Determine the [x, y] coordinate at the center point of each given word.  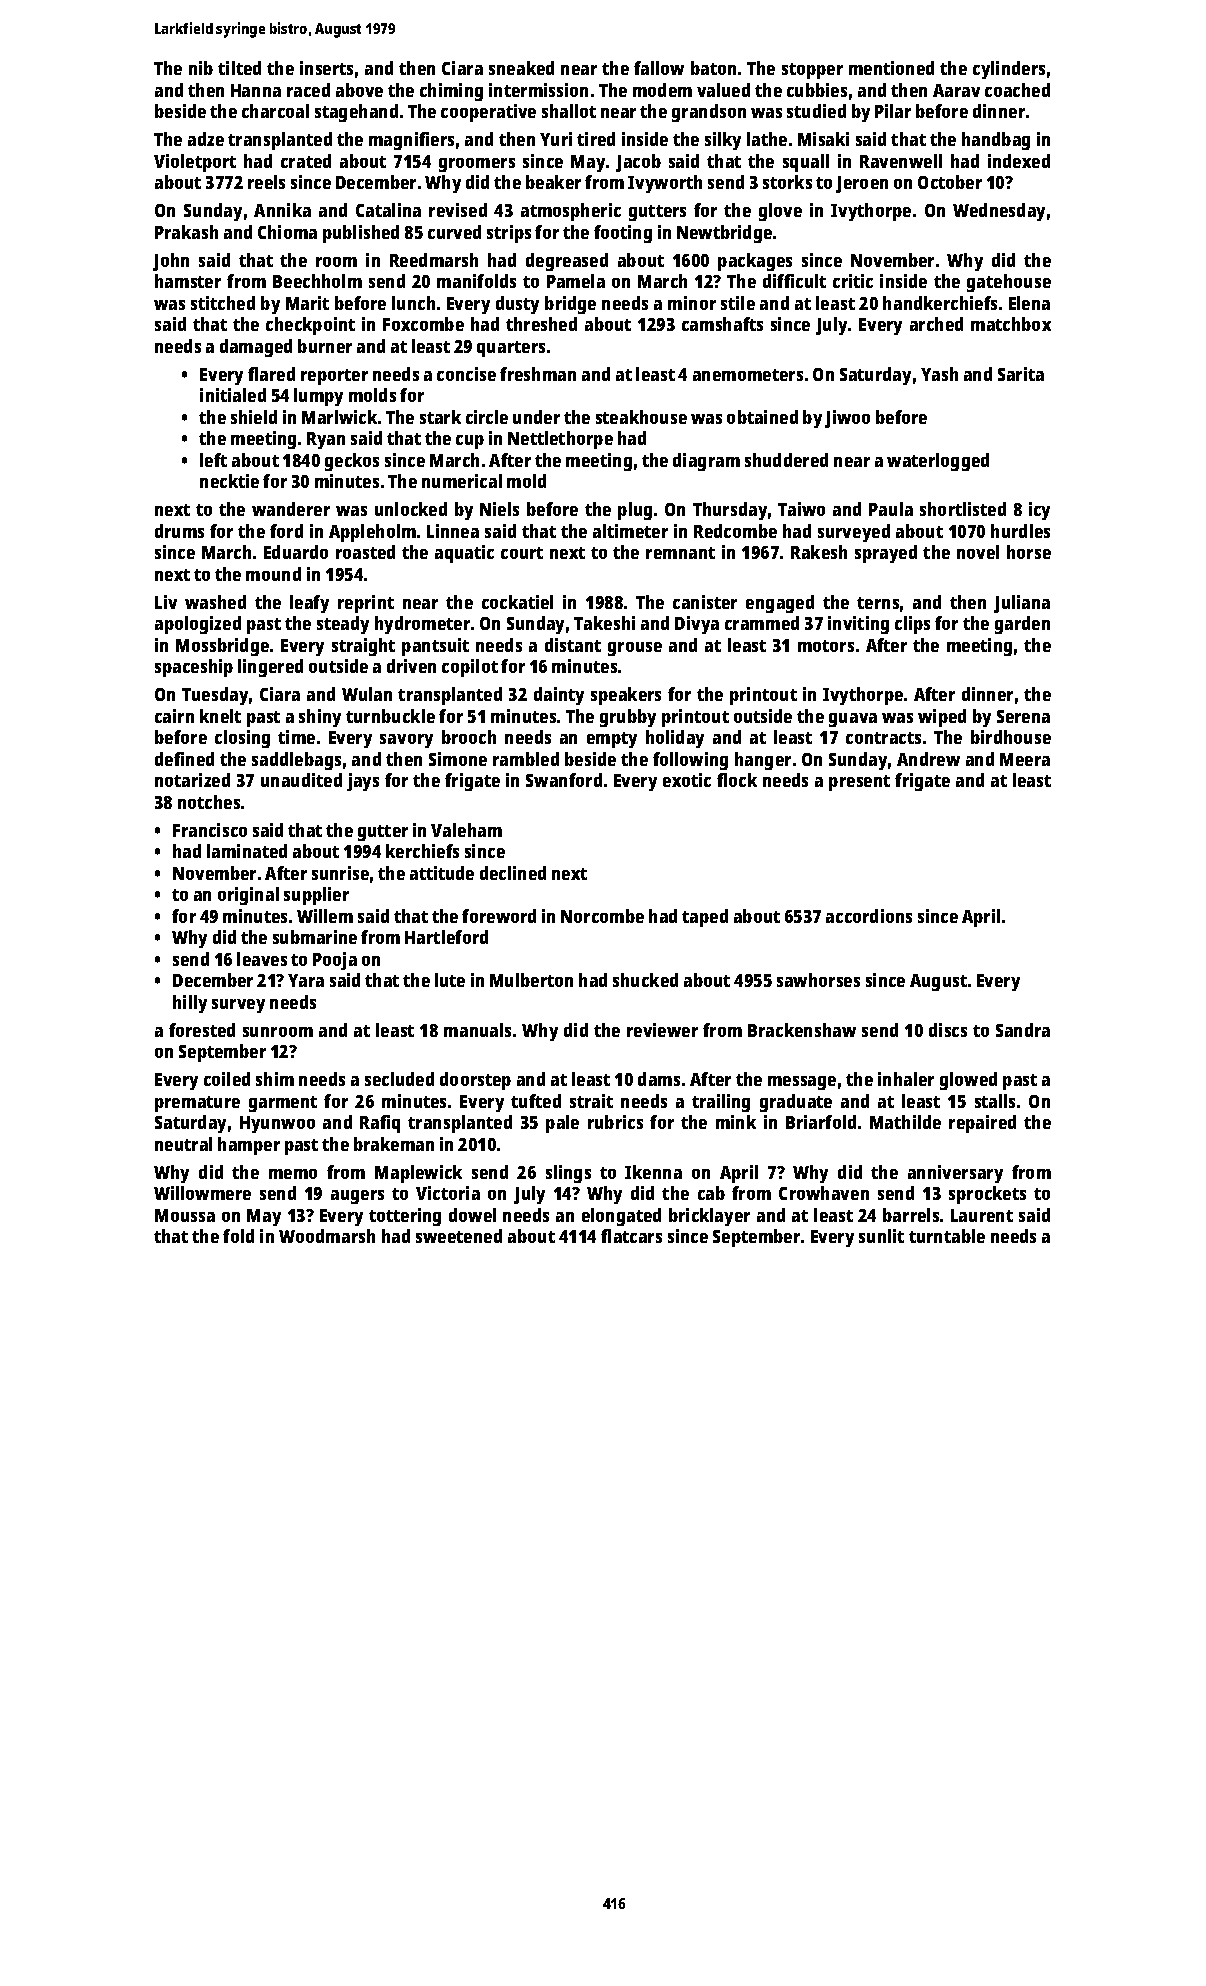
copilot [470, 668]
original [248, 896]
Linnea [453, 531]
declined [513, 873]
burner [325, 346]
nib [201, 68]
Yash [939, 374]
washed [215, 602]
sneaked [521, 68]
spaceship [194, 668]
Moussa [185, 1215]
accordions [869, 916]
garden [1022, 625]
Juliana [1022, 604]
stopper [812, 71]
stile [738, 303]
